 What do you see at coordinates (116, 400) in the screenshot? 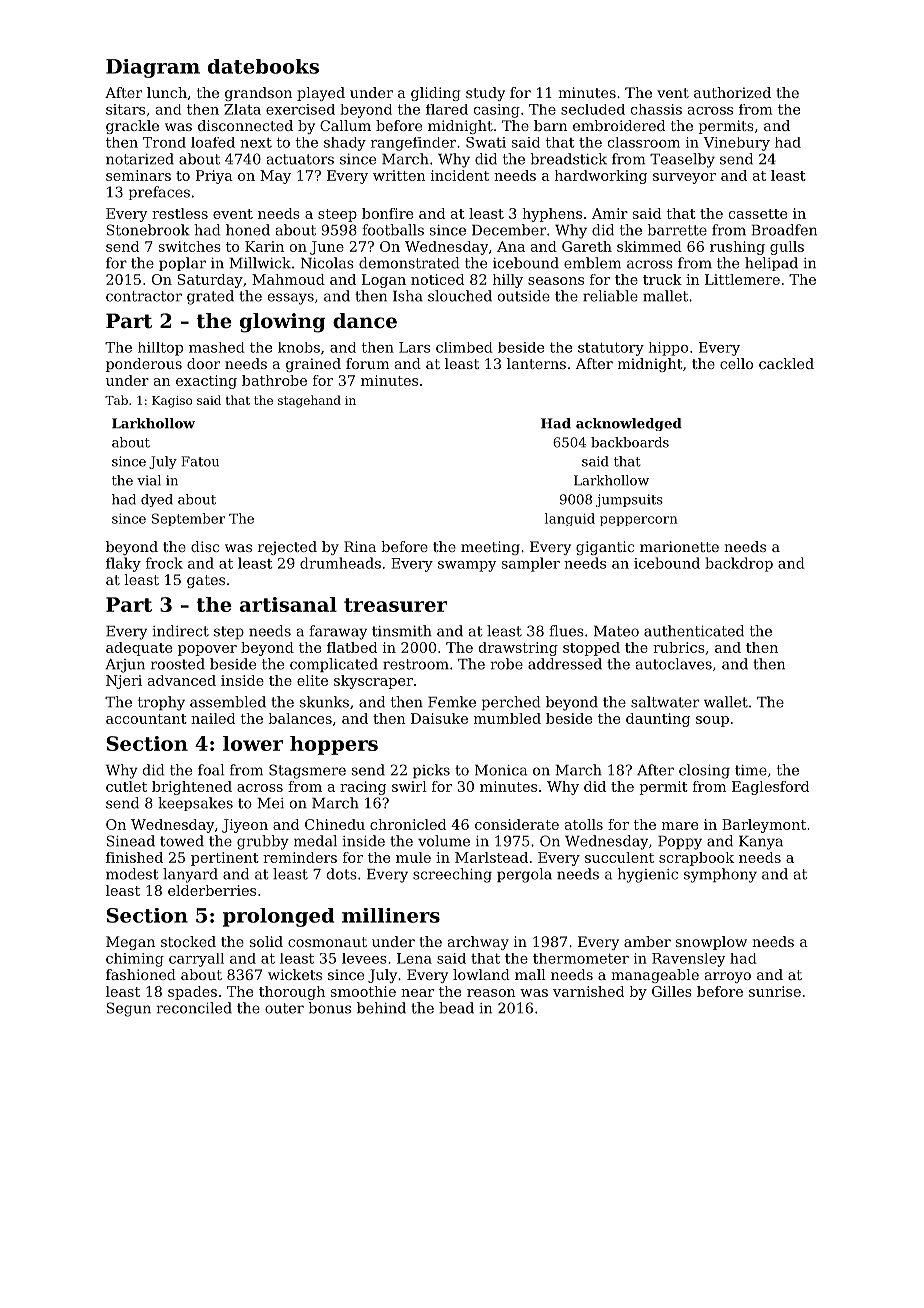
I see `Tab` at bounding box center [116, 400].
